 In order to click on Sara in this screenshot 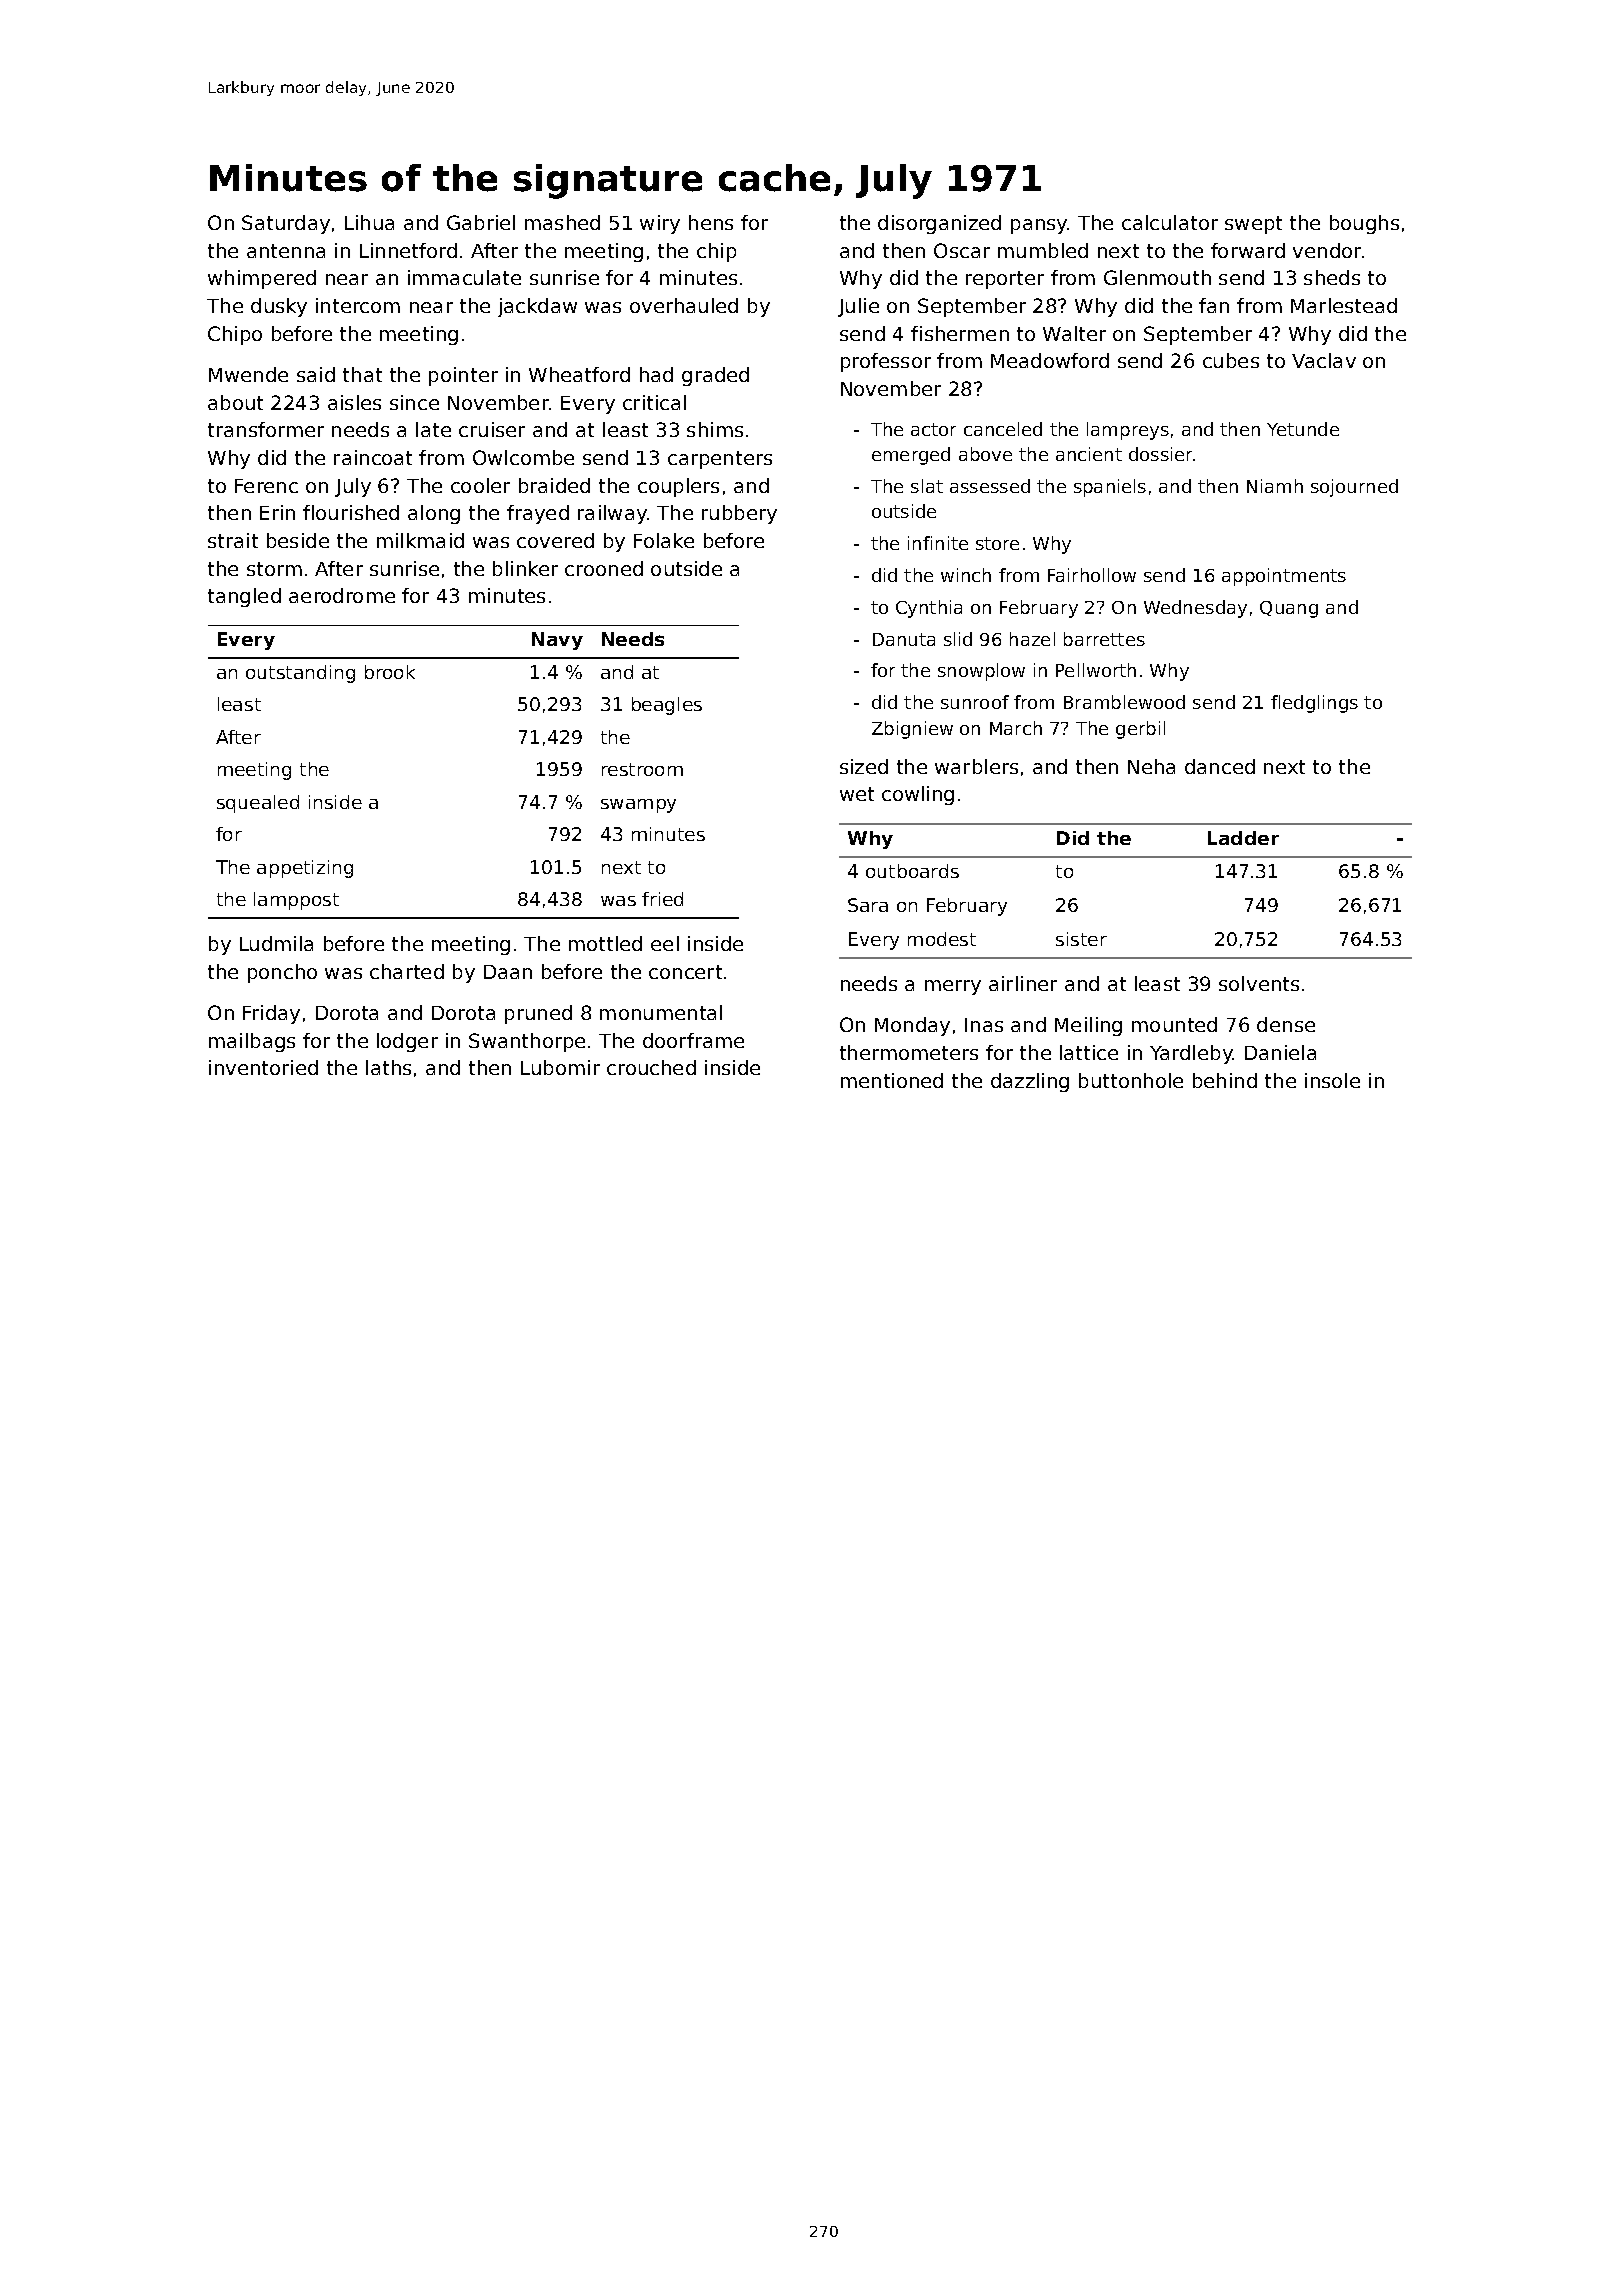, I will do `click(868, 905)`.
